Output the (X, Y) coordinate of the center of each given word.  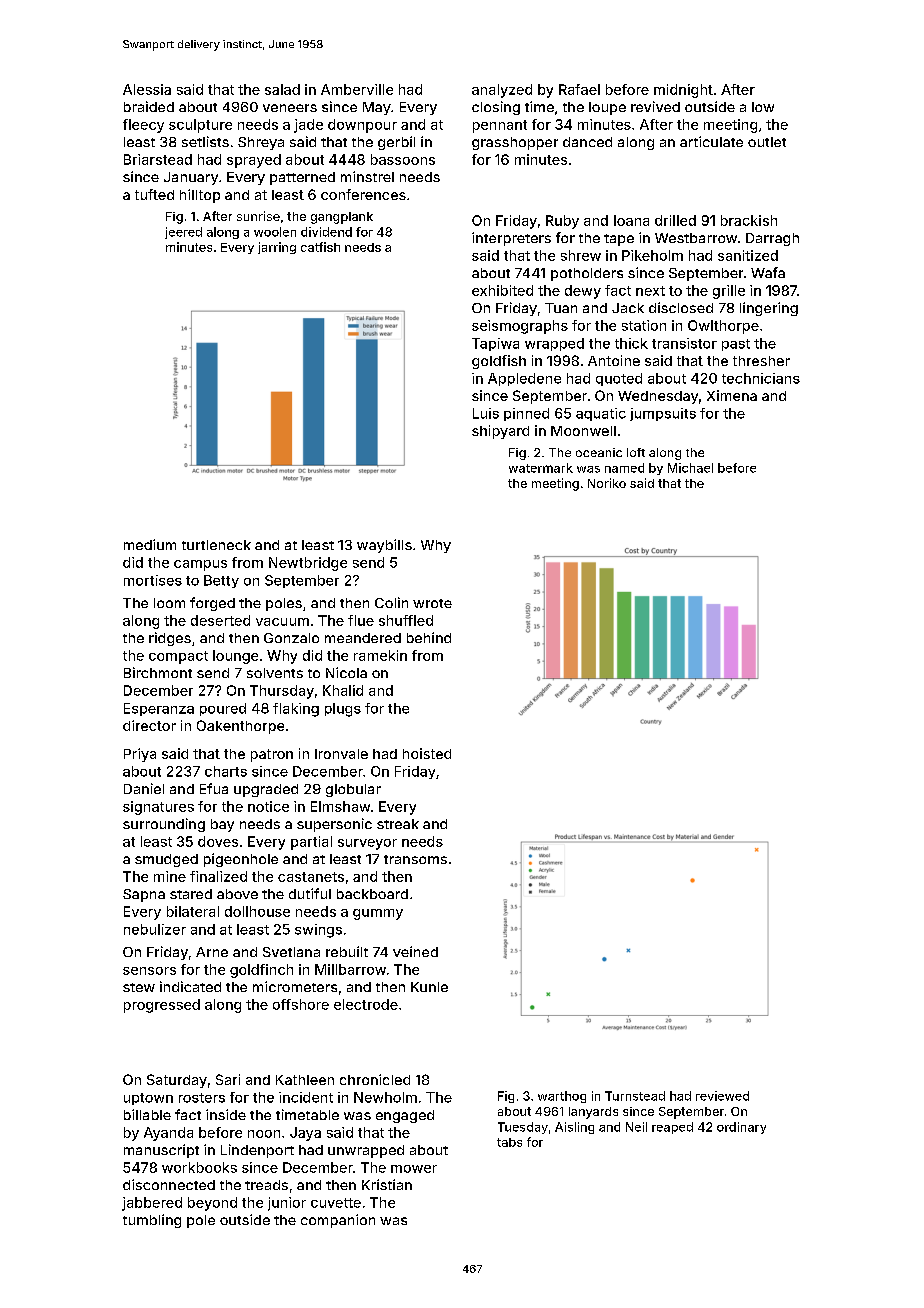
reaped (672, 1128)
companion (338, 1221)
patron (272, 755)
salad (282, 89)
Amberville (357, 89)
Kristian (387, 1184)
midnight (683, 91)
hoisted (427, 753)
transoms (415, 859)
